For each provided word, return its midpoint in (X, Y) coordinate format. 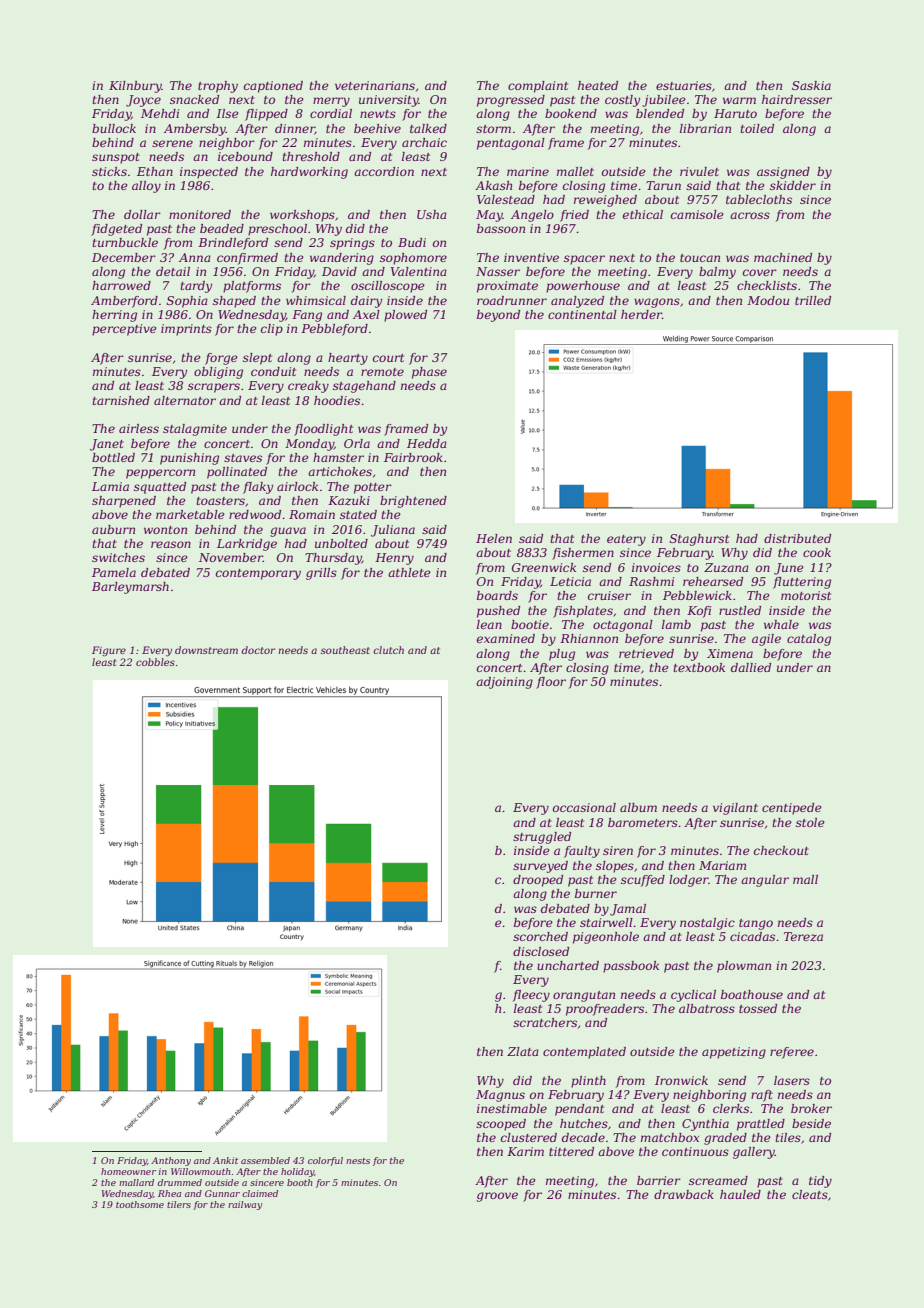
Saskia (811, 85)
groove (497, 1197)
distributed (797, 538)
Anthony (171, 1161)
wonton (165, 530)
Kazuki (349, 500)
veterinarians (375, 85)
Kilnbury (135, 87)
